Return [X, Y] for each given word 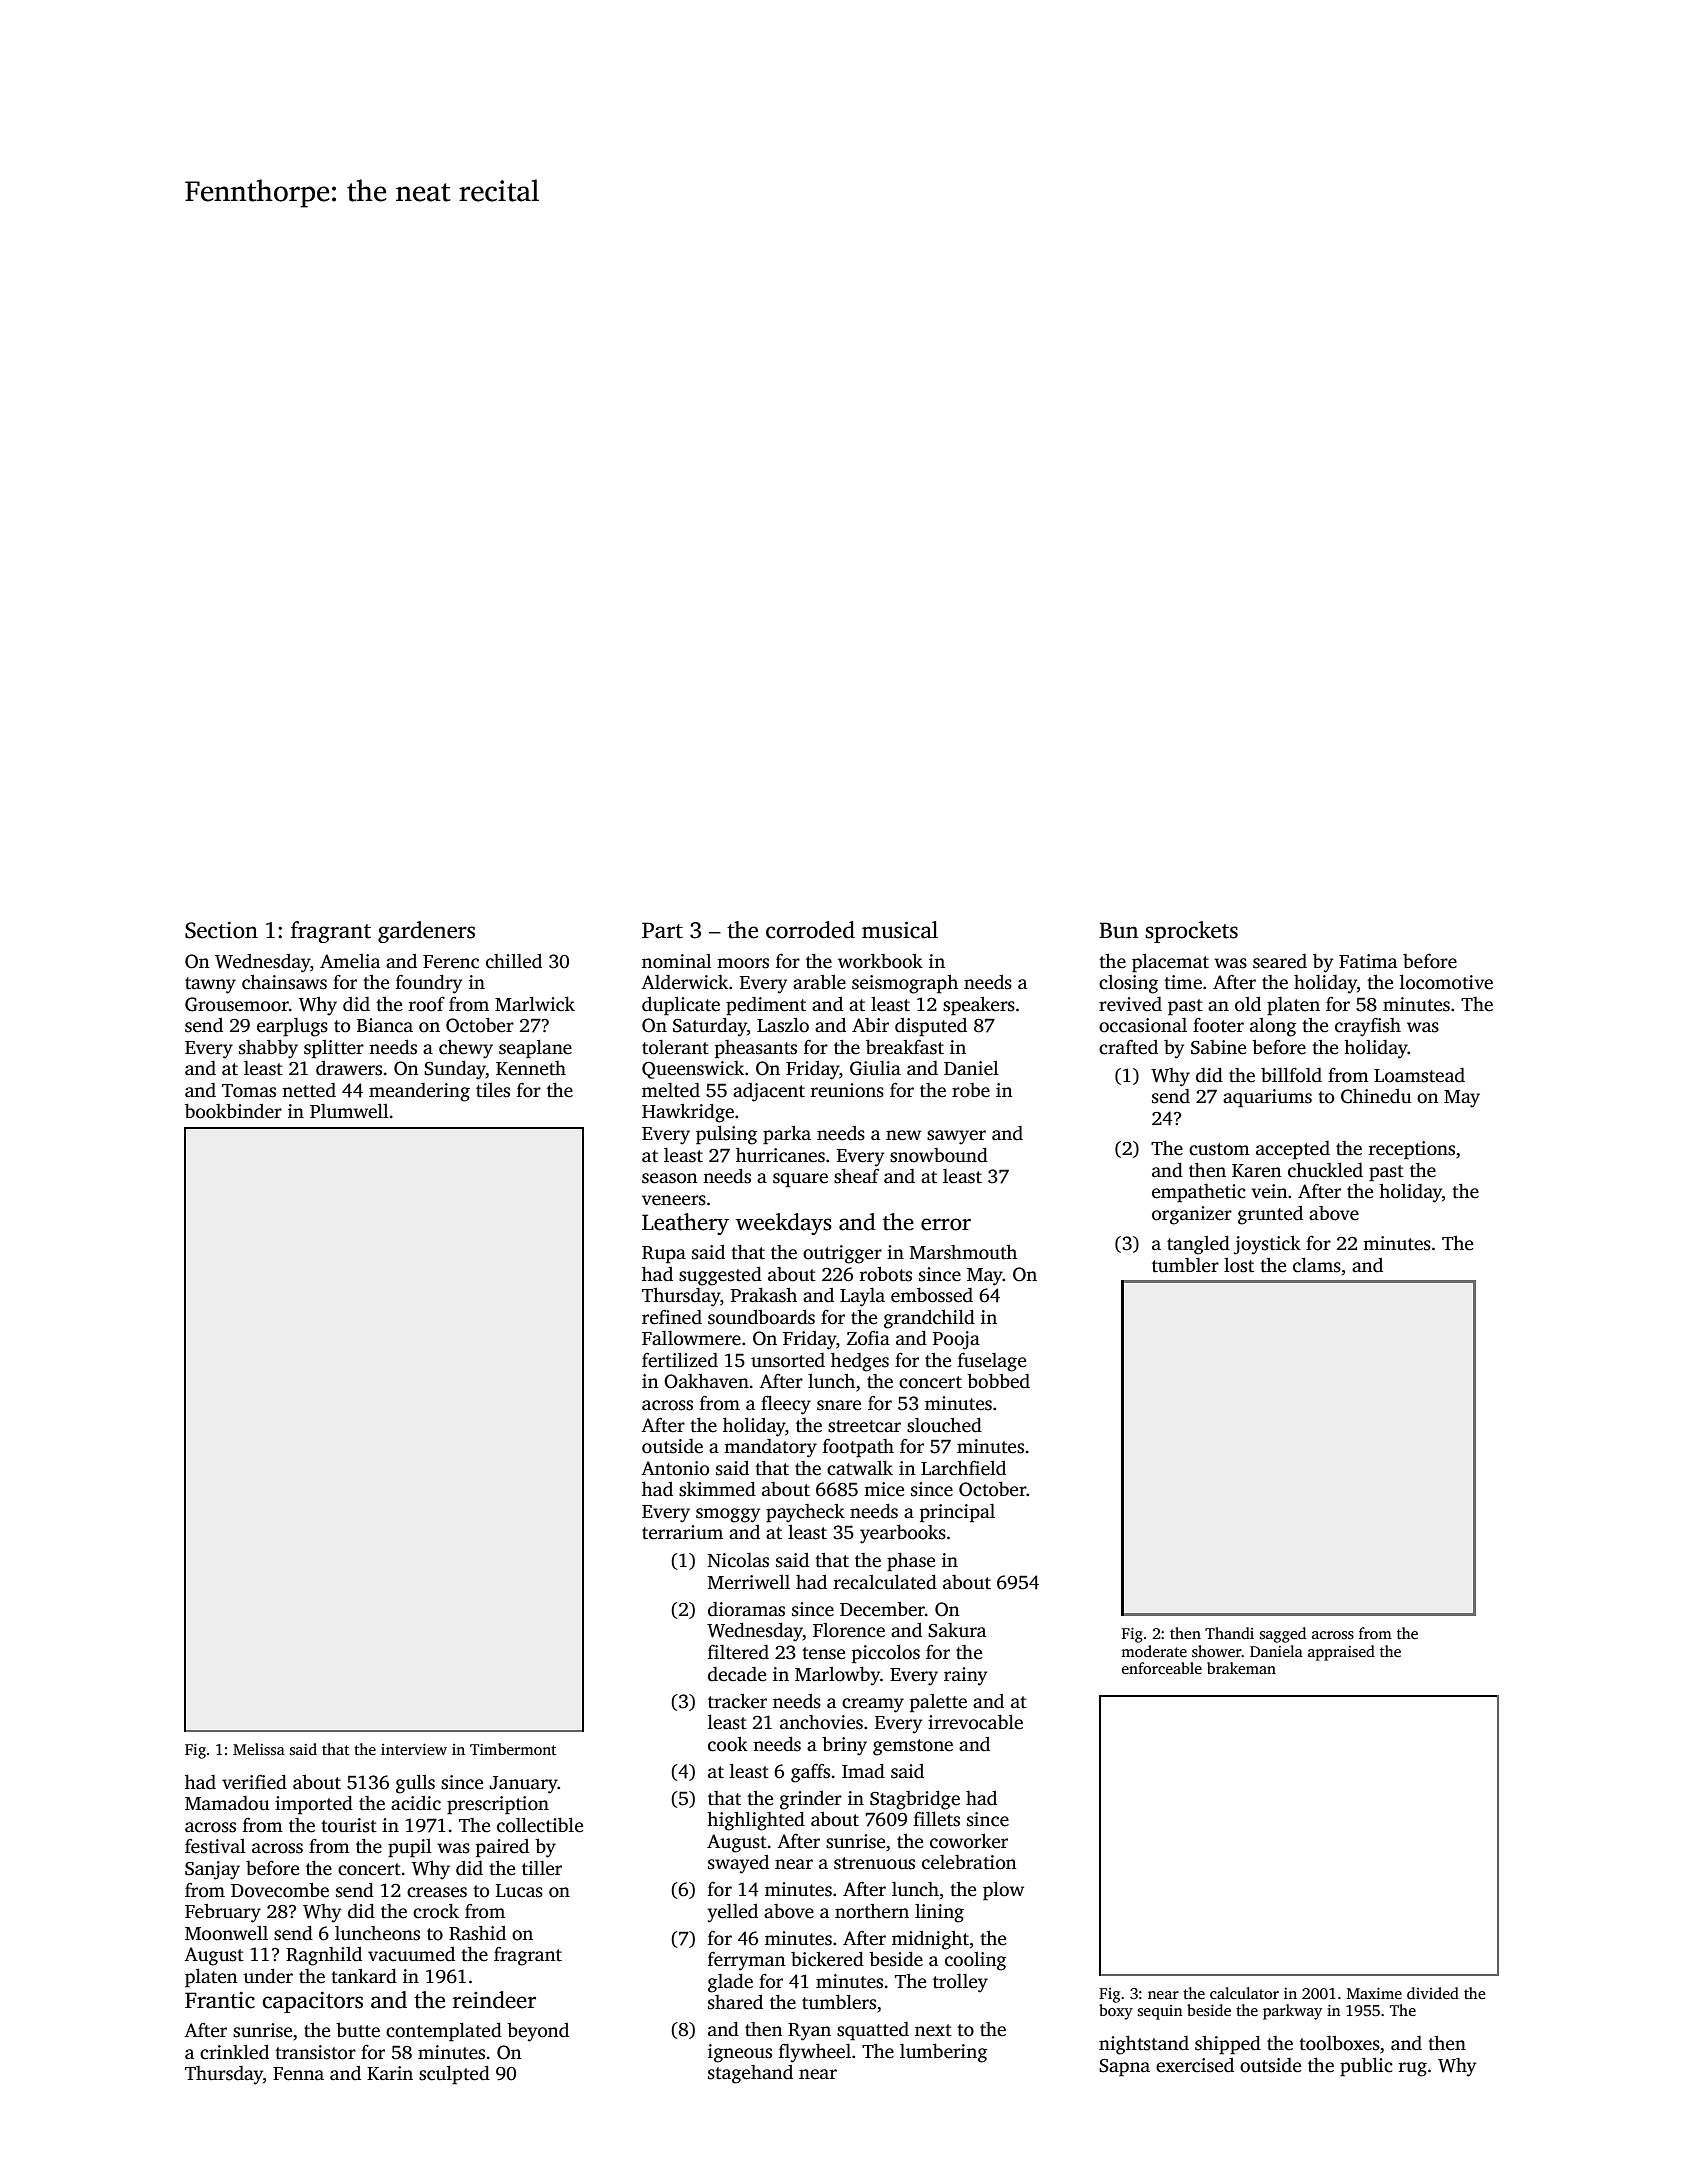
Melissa [259, 1749]
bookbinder [233, 1111]
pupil [410, 1848]
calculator [1244, 1993]
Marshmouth [963, 1252]
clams [1317, 1265]
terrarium [682, 1532]
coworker [969, 1841]
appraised [1341, 1653]
